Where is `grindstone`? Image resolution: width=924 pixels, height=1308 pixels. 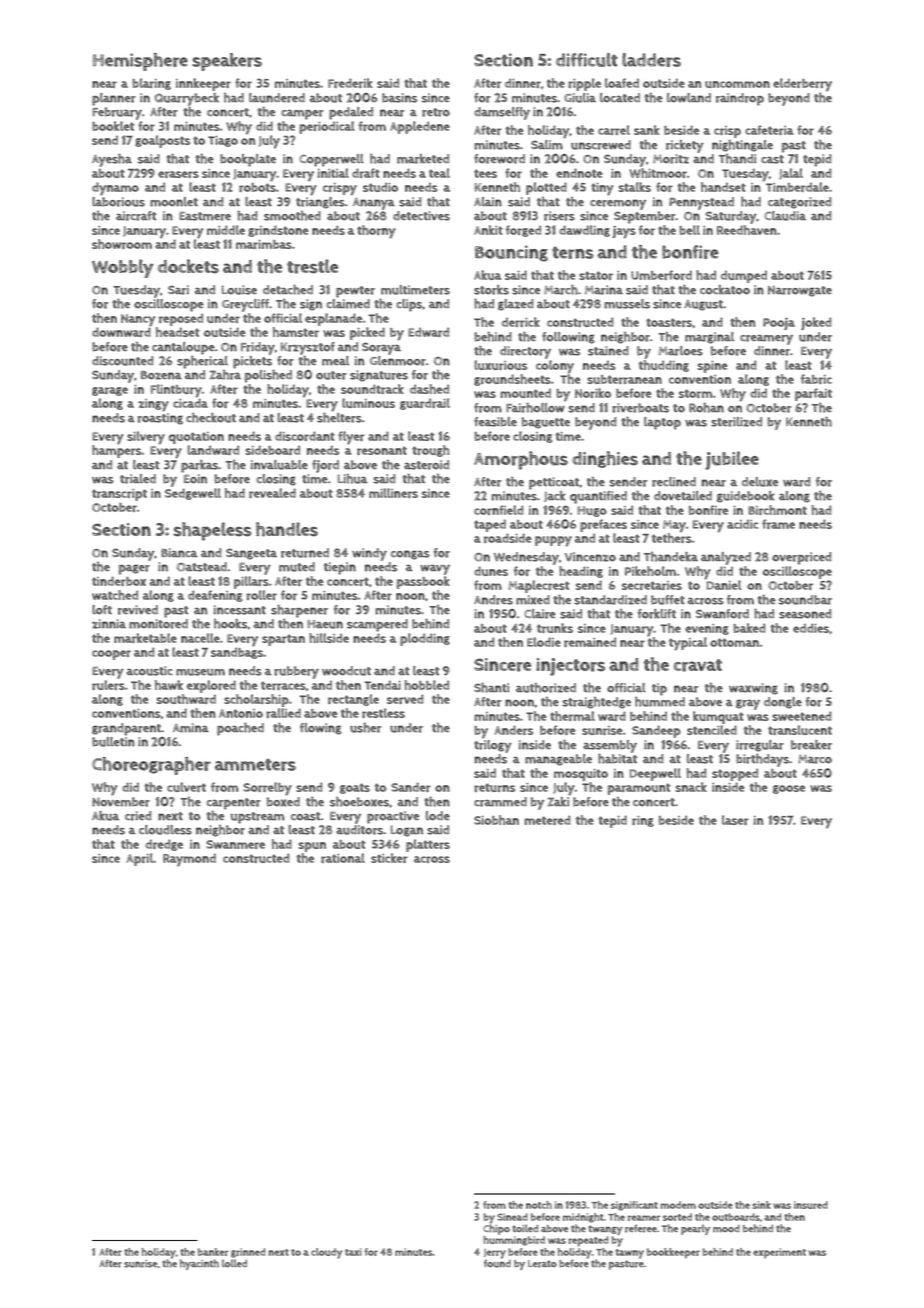 grindstone is located at coordinates (278, 231).
